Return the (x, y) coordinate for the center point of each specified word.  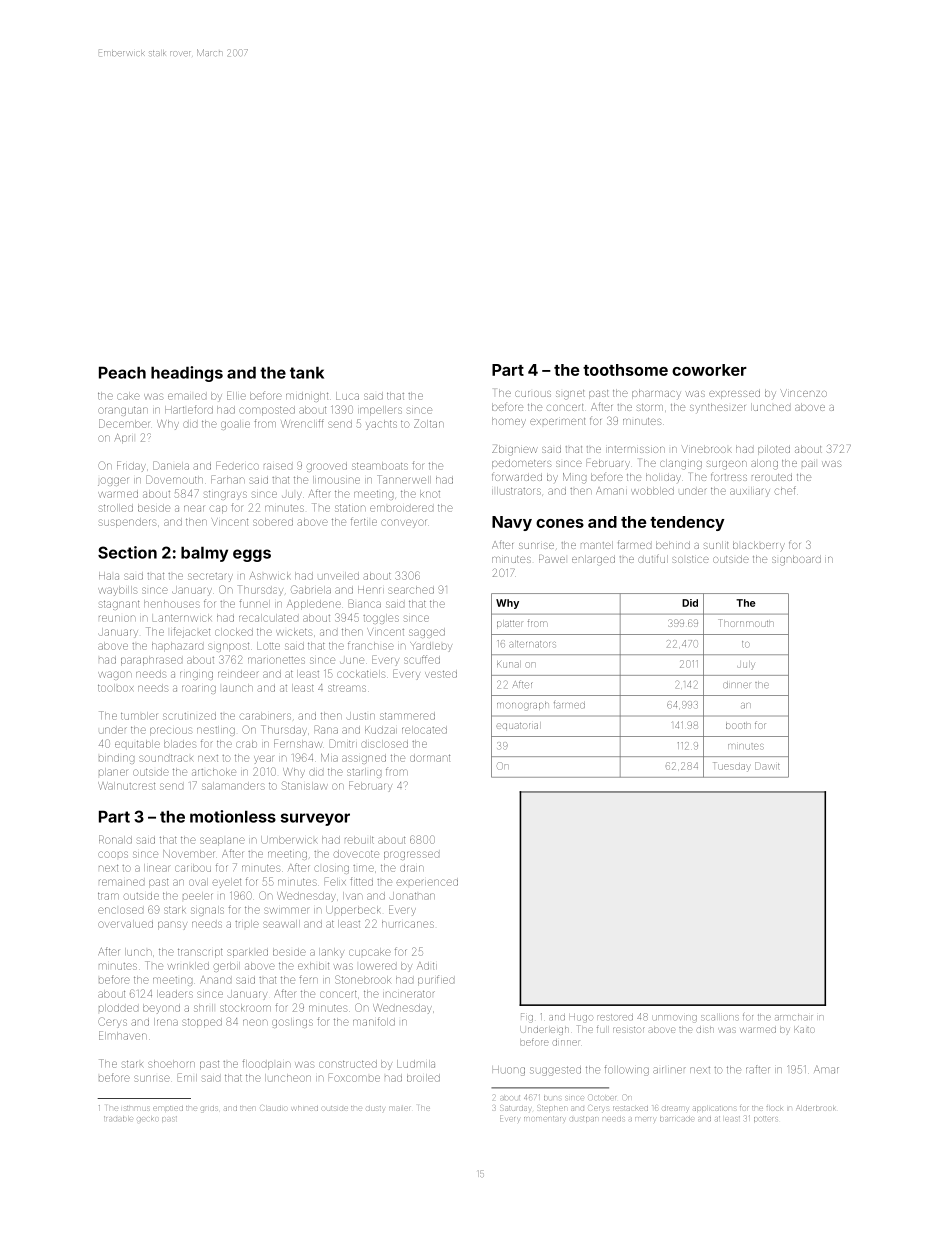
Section (127, 552)
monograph (523, 706)
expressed (734, 394)
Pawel (552, 559)
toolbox (115, 688)
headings (187, 374)
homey (509, 421)
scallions (720, 1018)
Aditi (427, 966)
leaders (175, 994)
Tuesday (732, 767)
